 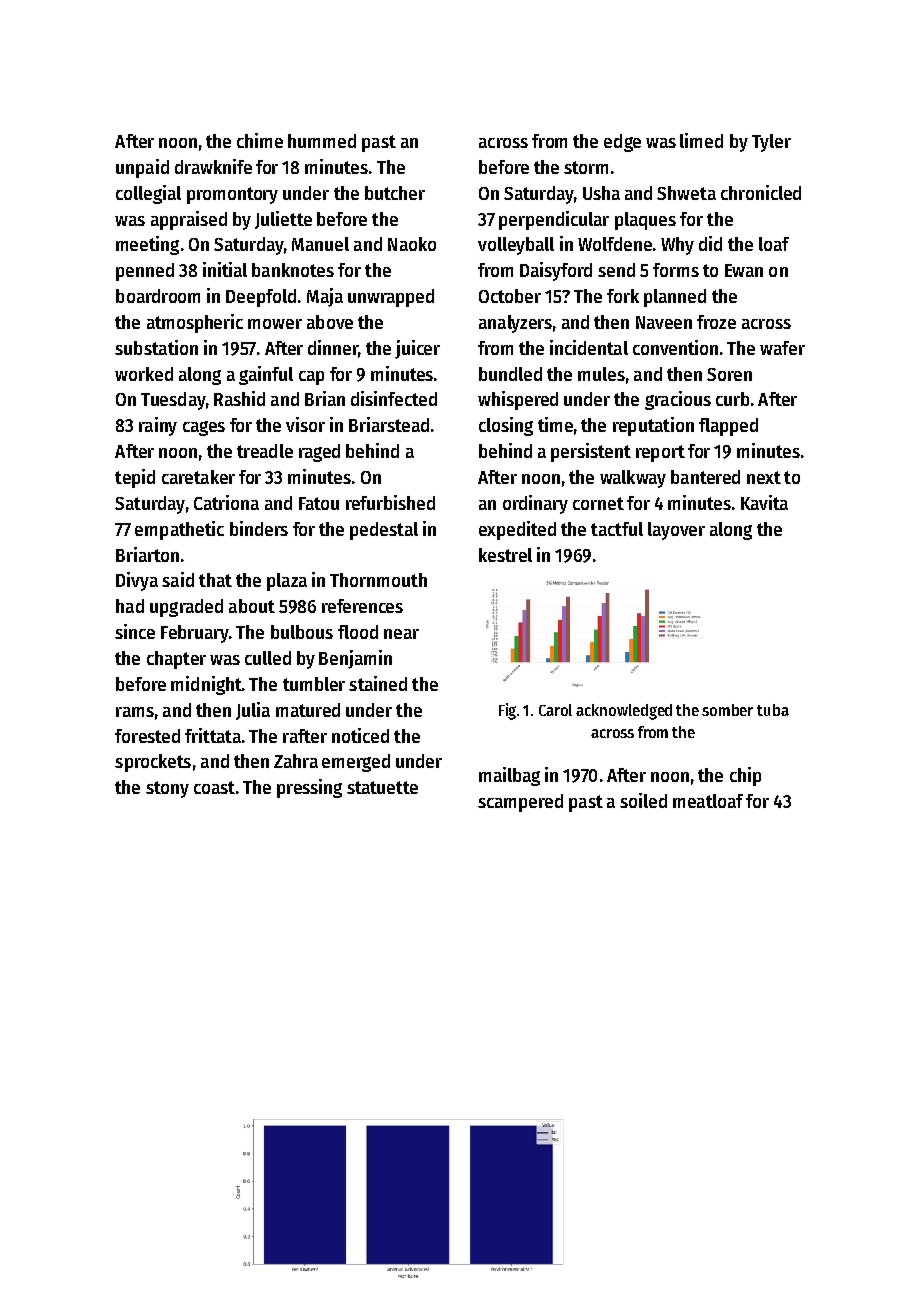 I want to click on promontory, so click(x=232, y=195).
